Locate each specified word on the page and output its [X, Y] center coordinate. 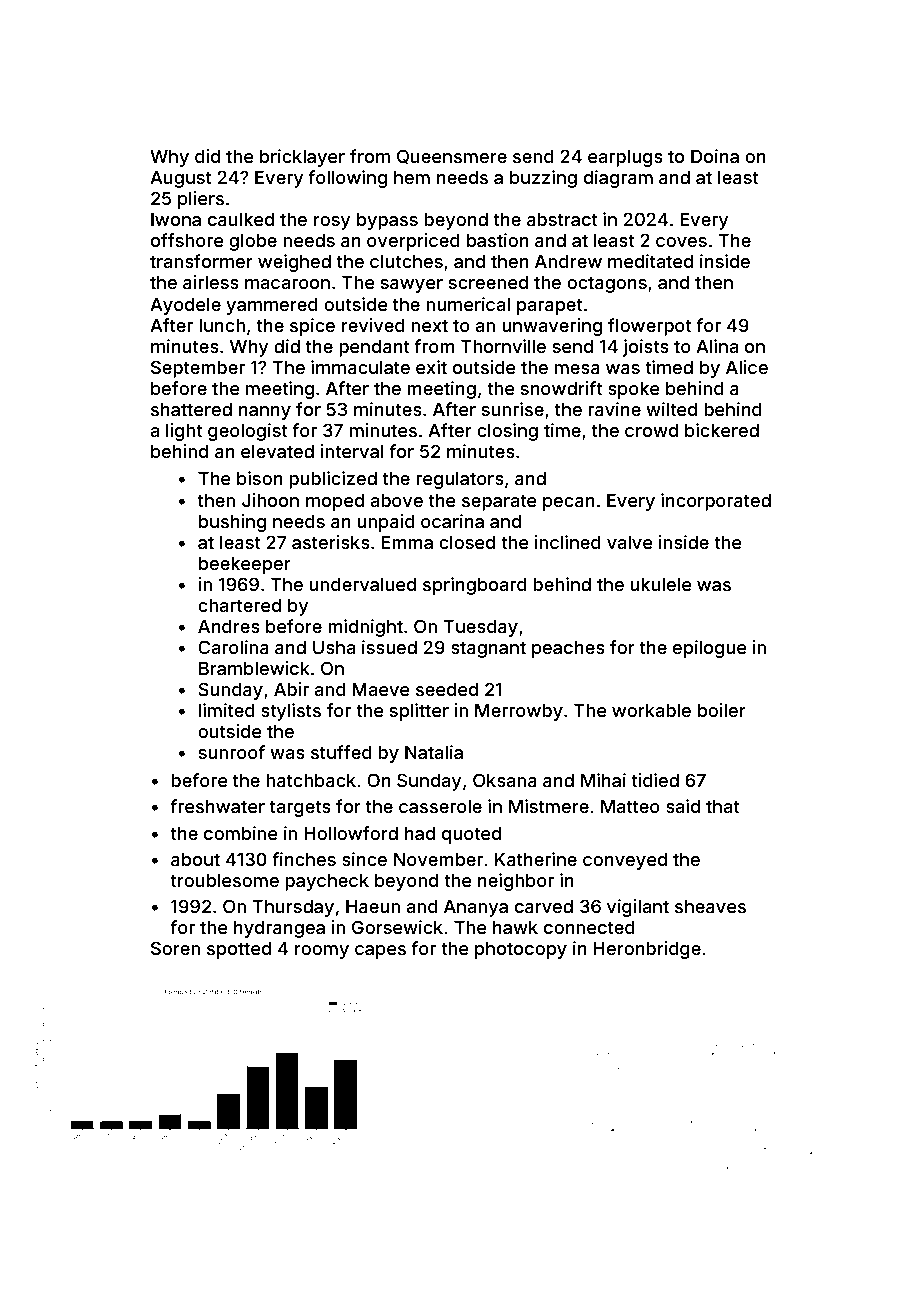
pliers [201, 200]
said [683, 806]
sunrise [512, 409]
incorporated [716, 502]
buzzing [543, 179]
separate [499, 502]
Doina [715, 156]
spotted [239, 950]
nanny [265, 413]
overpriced [413, 242]
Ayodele [185, 306]
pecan [569, 504]
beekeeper [245, 565]
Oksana [505, 780]
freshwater [217, 806]
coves [681, 242]
